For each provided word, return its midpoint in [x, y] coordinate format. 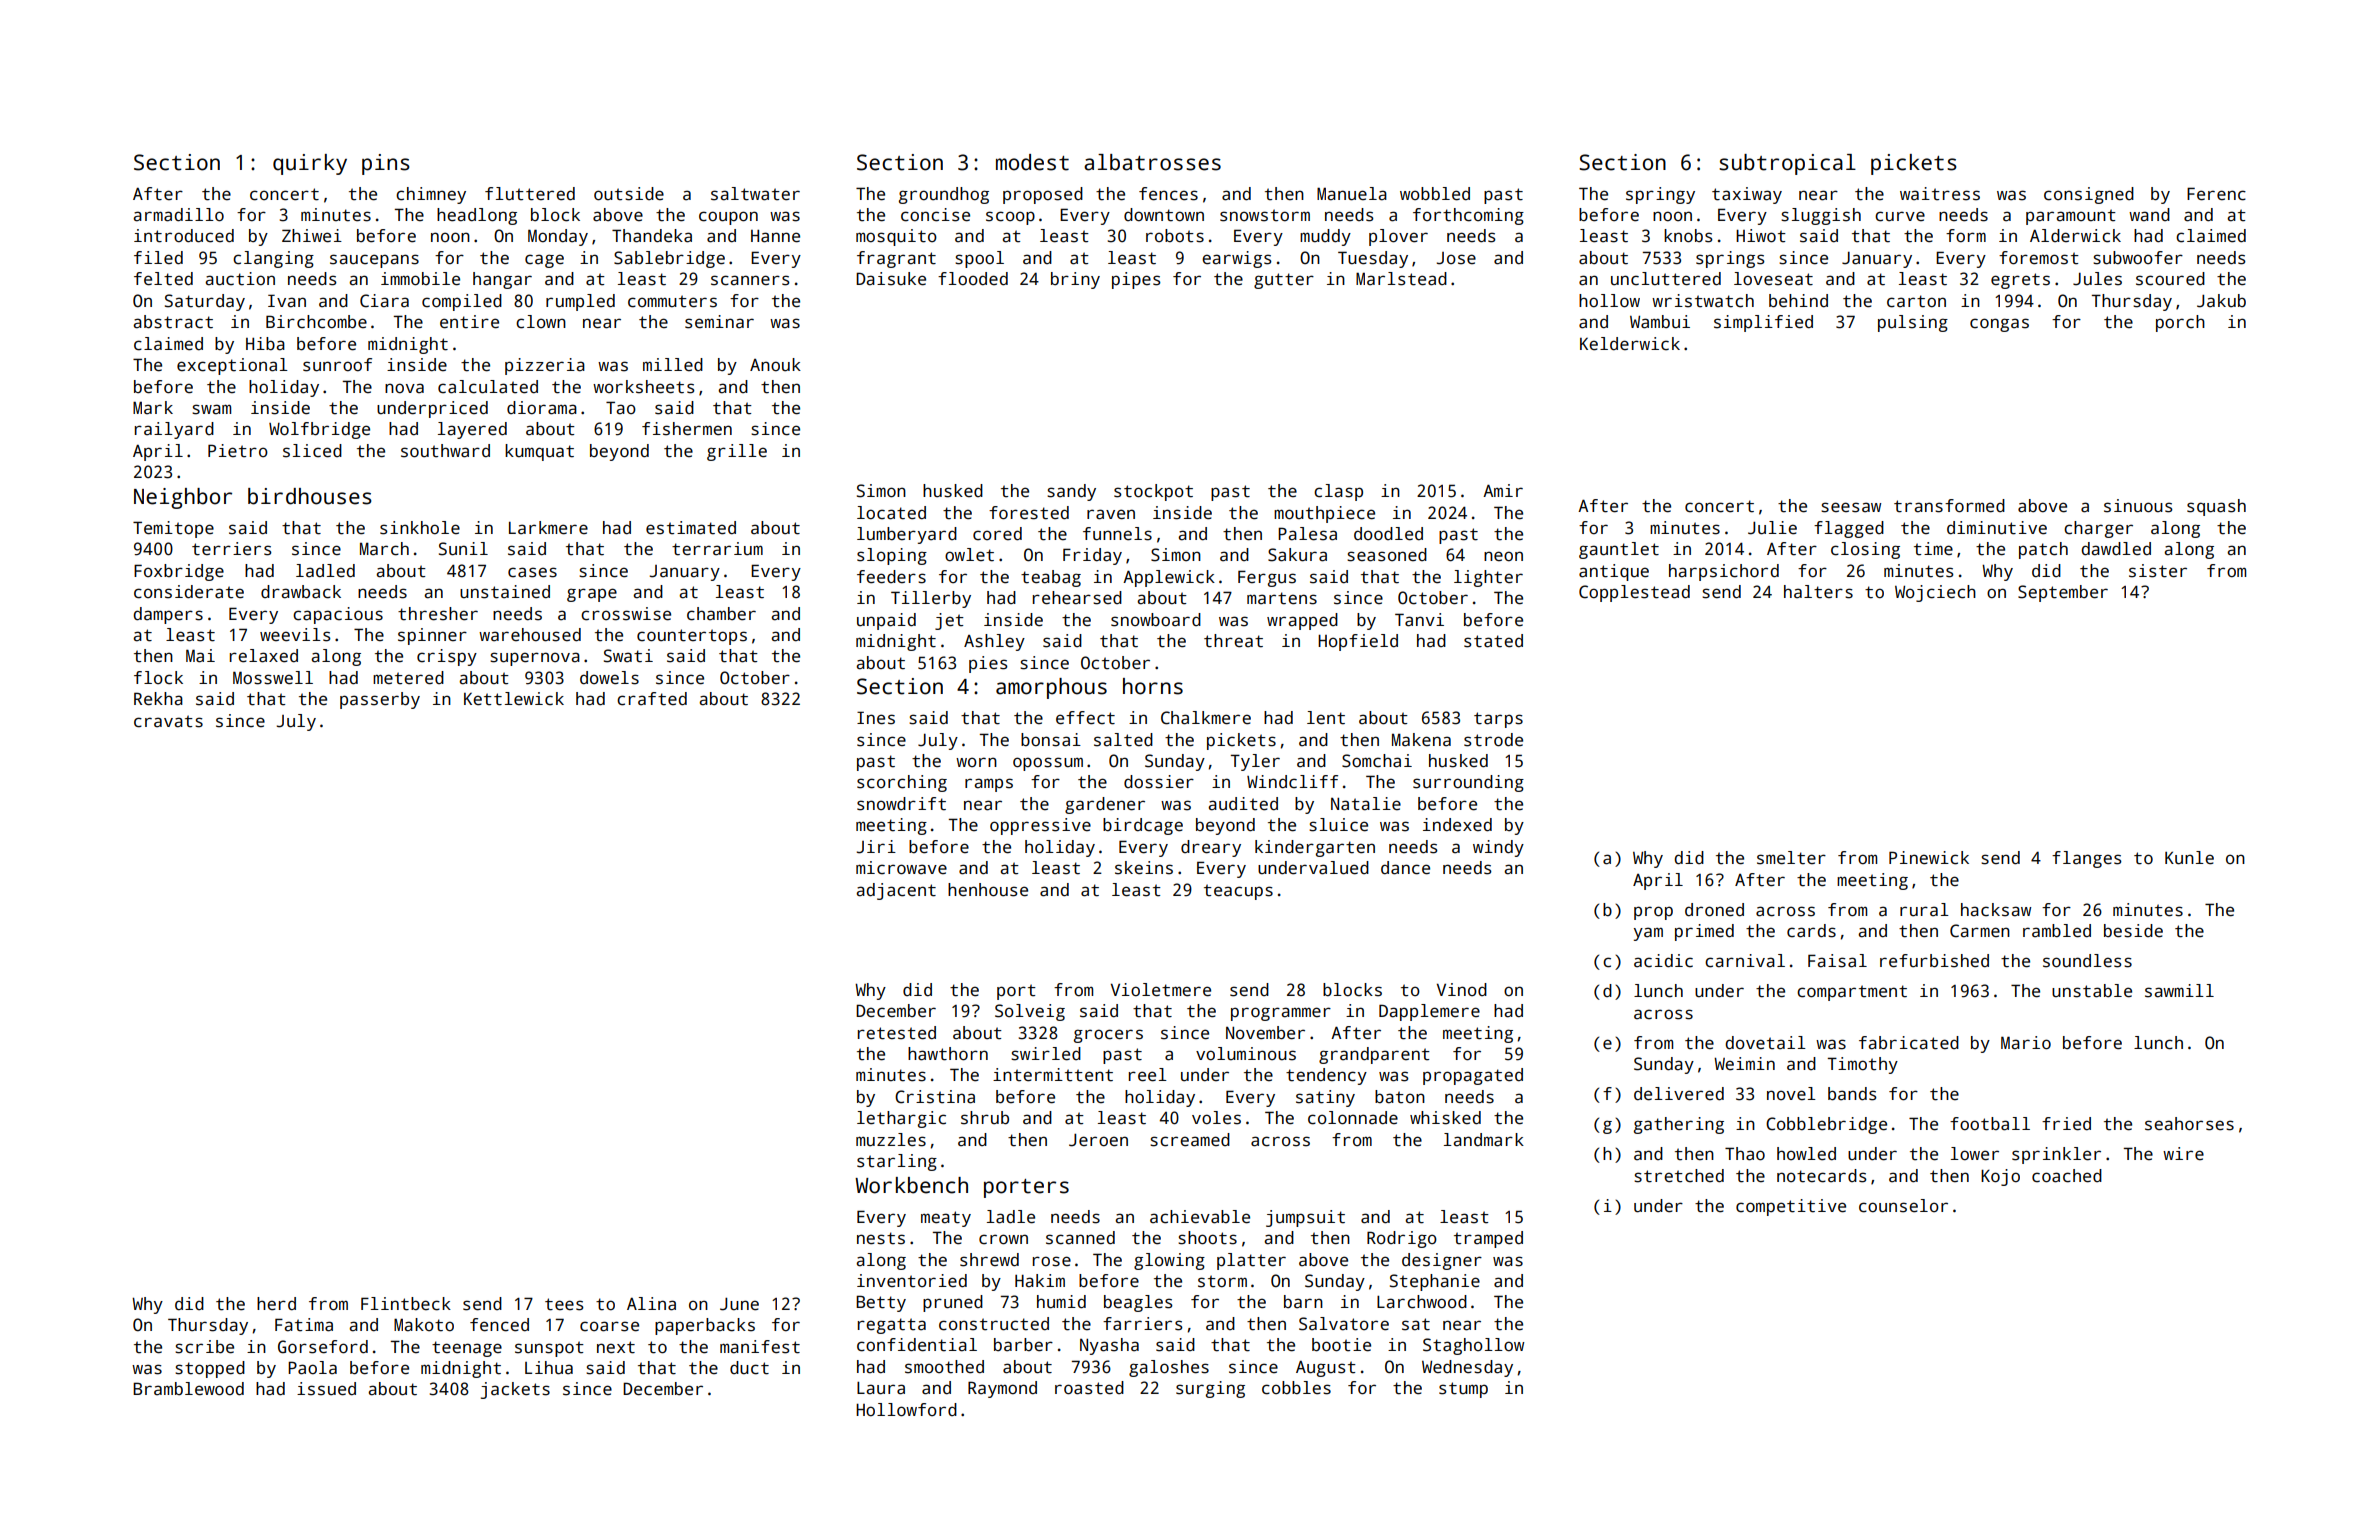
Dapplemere [1429, 1012]
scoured [2170, 279]
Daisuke [891, 279]
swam [211, 409]
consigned [2089, 195]
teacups [1238, 892]
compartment [1852, 993]
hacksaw [1996, 910]
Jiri [876, 847]
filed [158, 258]
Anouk [775, 365]
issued [326, 1389]
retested [897, 1033]
